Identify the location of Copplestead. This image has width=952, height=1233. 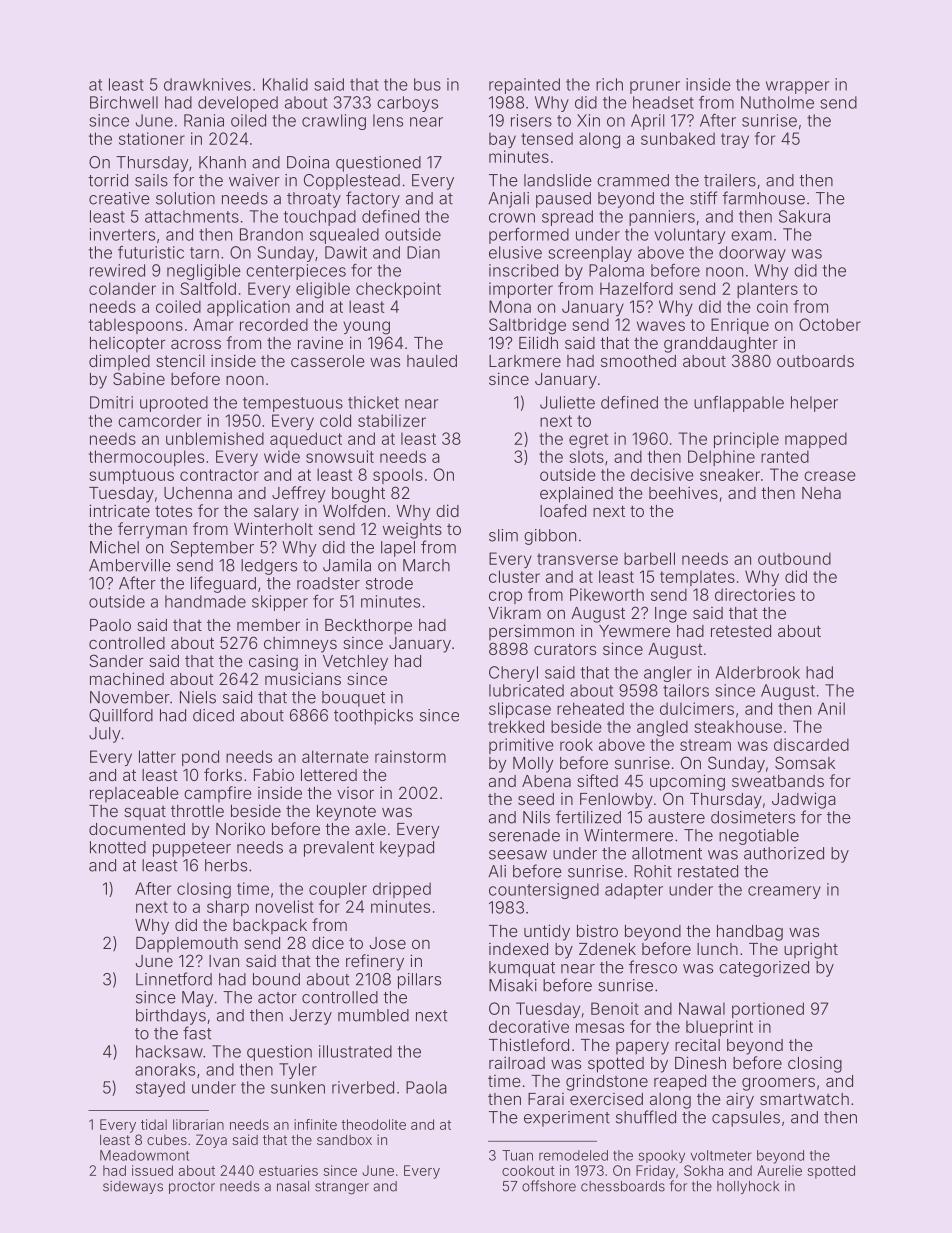
(352, 182).
